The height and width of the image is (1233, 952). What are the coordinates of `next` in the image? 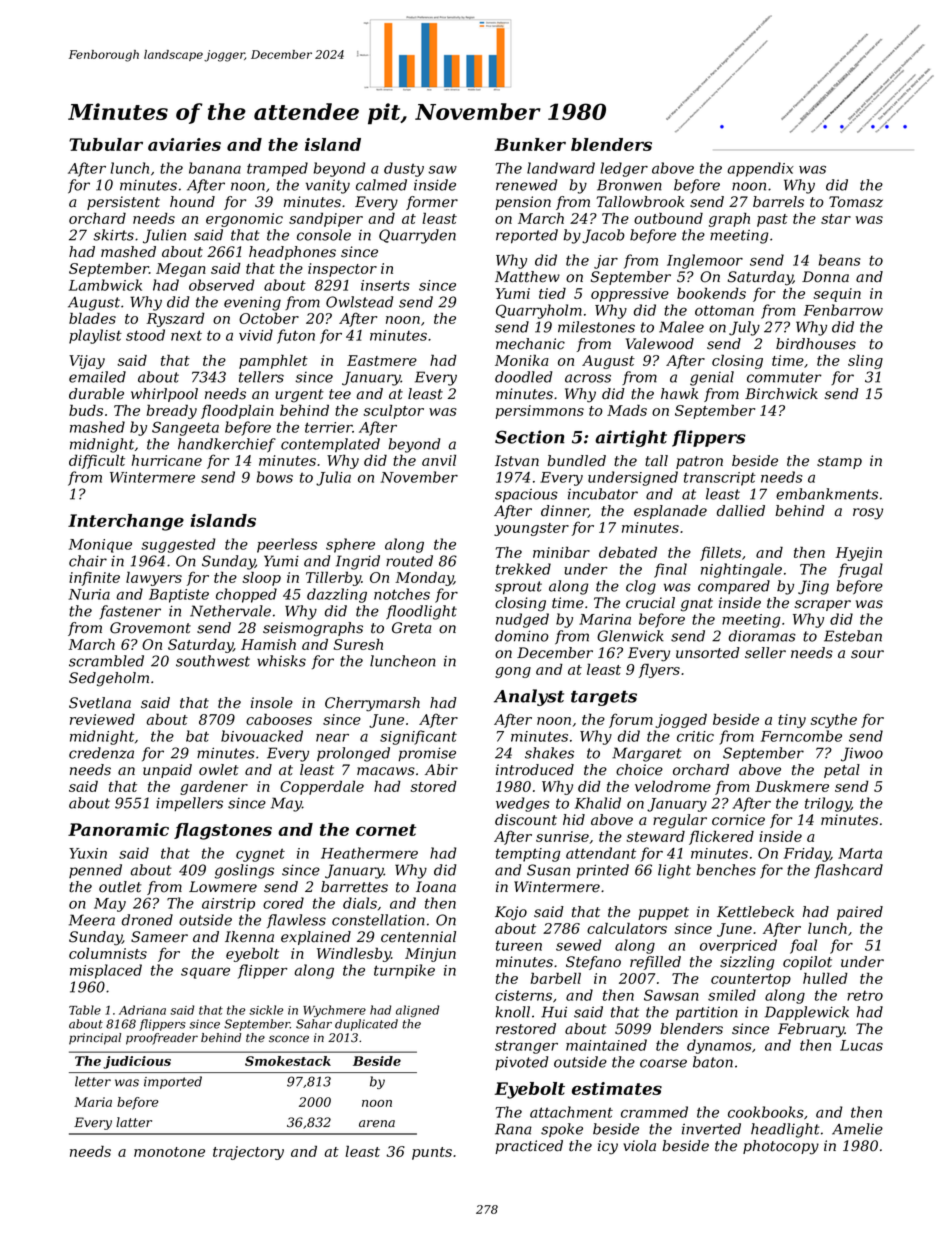 It's located at (186, 335).
